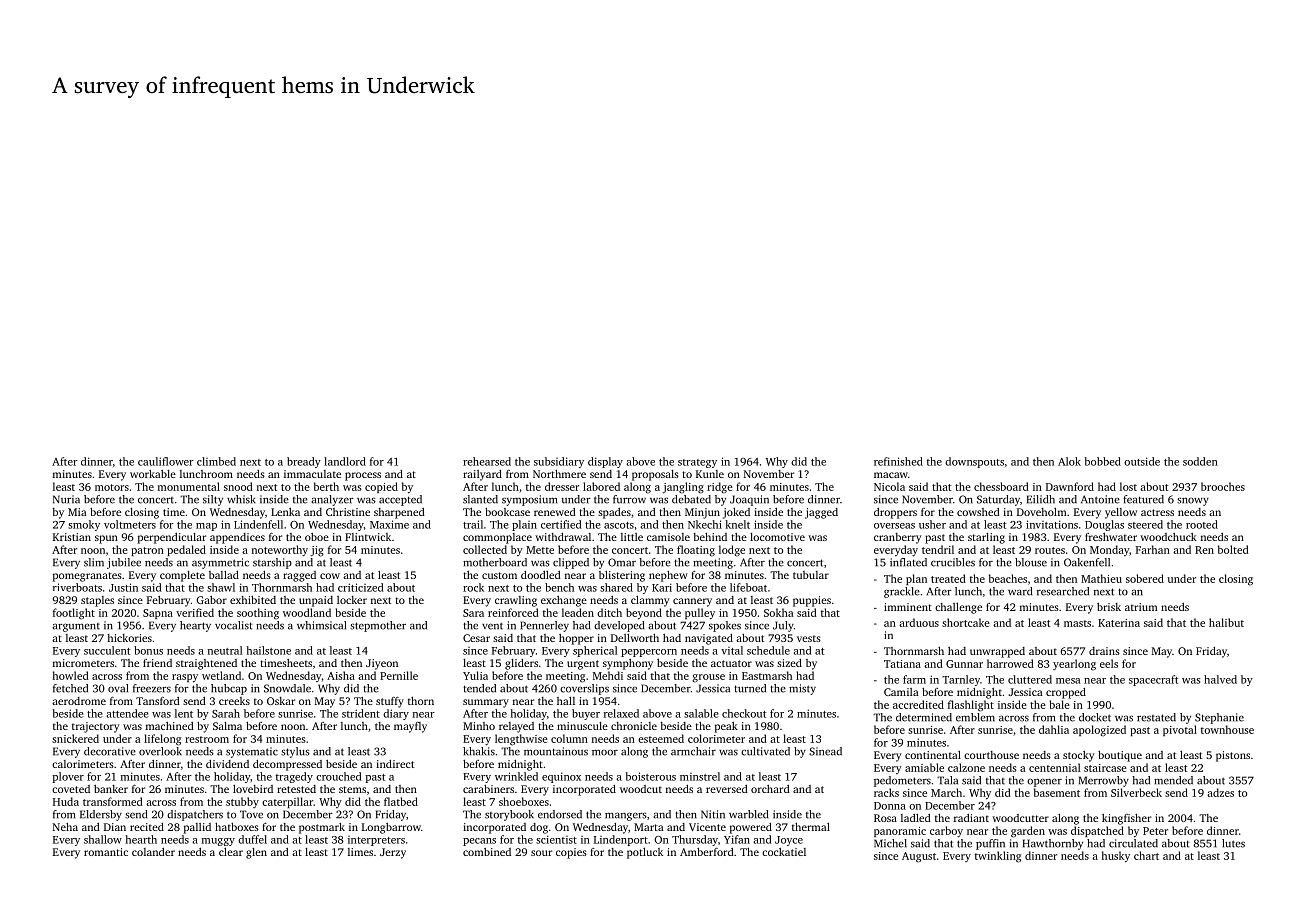  Describe the element at coordinates (280, 551) in the page. I see `noteworthy` at that location.
